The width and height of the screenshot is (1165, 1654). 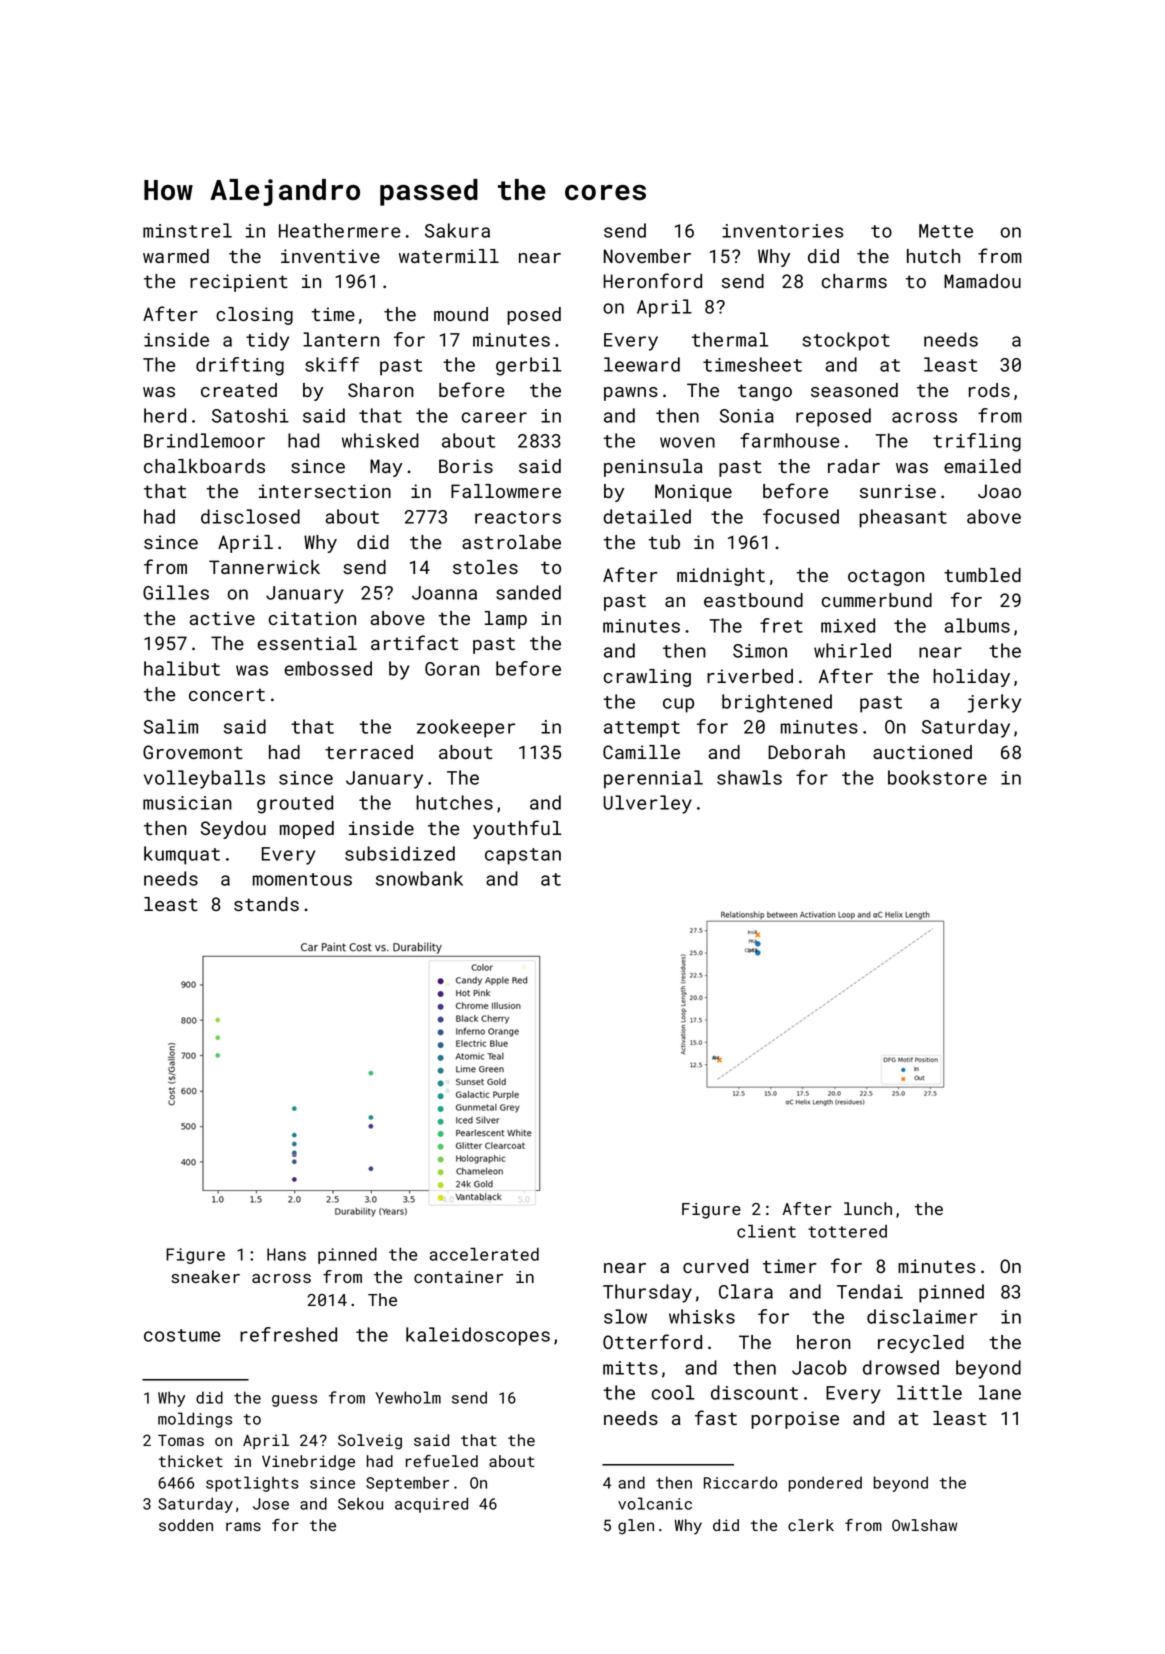 What do you see at coordinates (308, 1463) in the screenshot?
I see `Vinebridge` at bounding box center [308, 1463].
